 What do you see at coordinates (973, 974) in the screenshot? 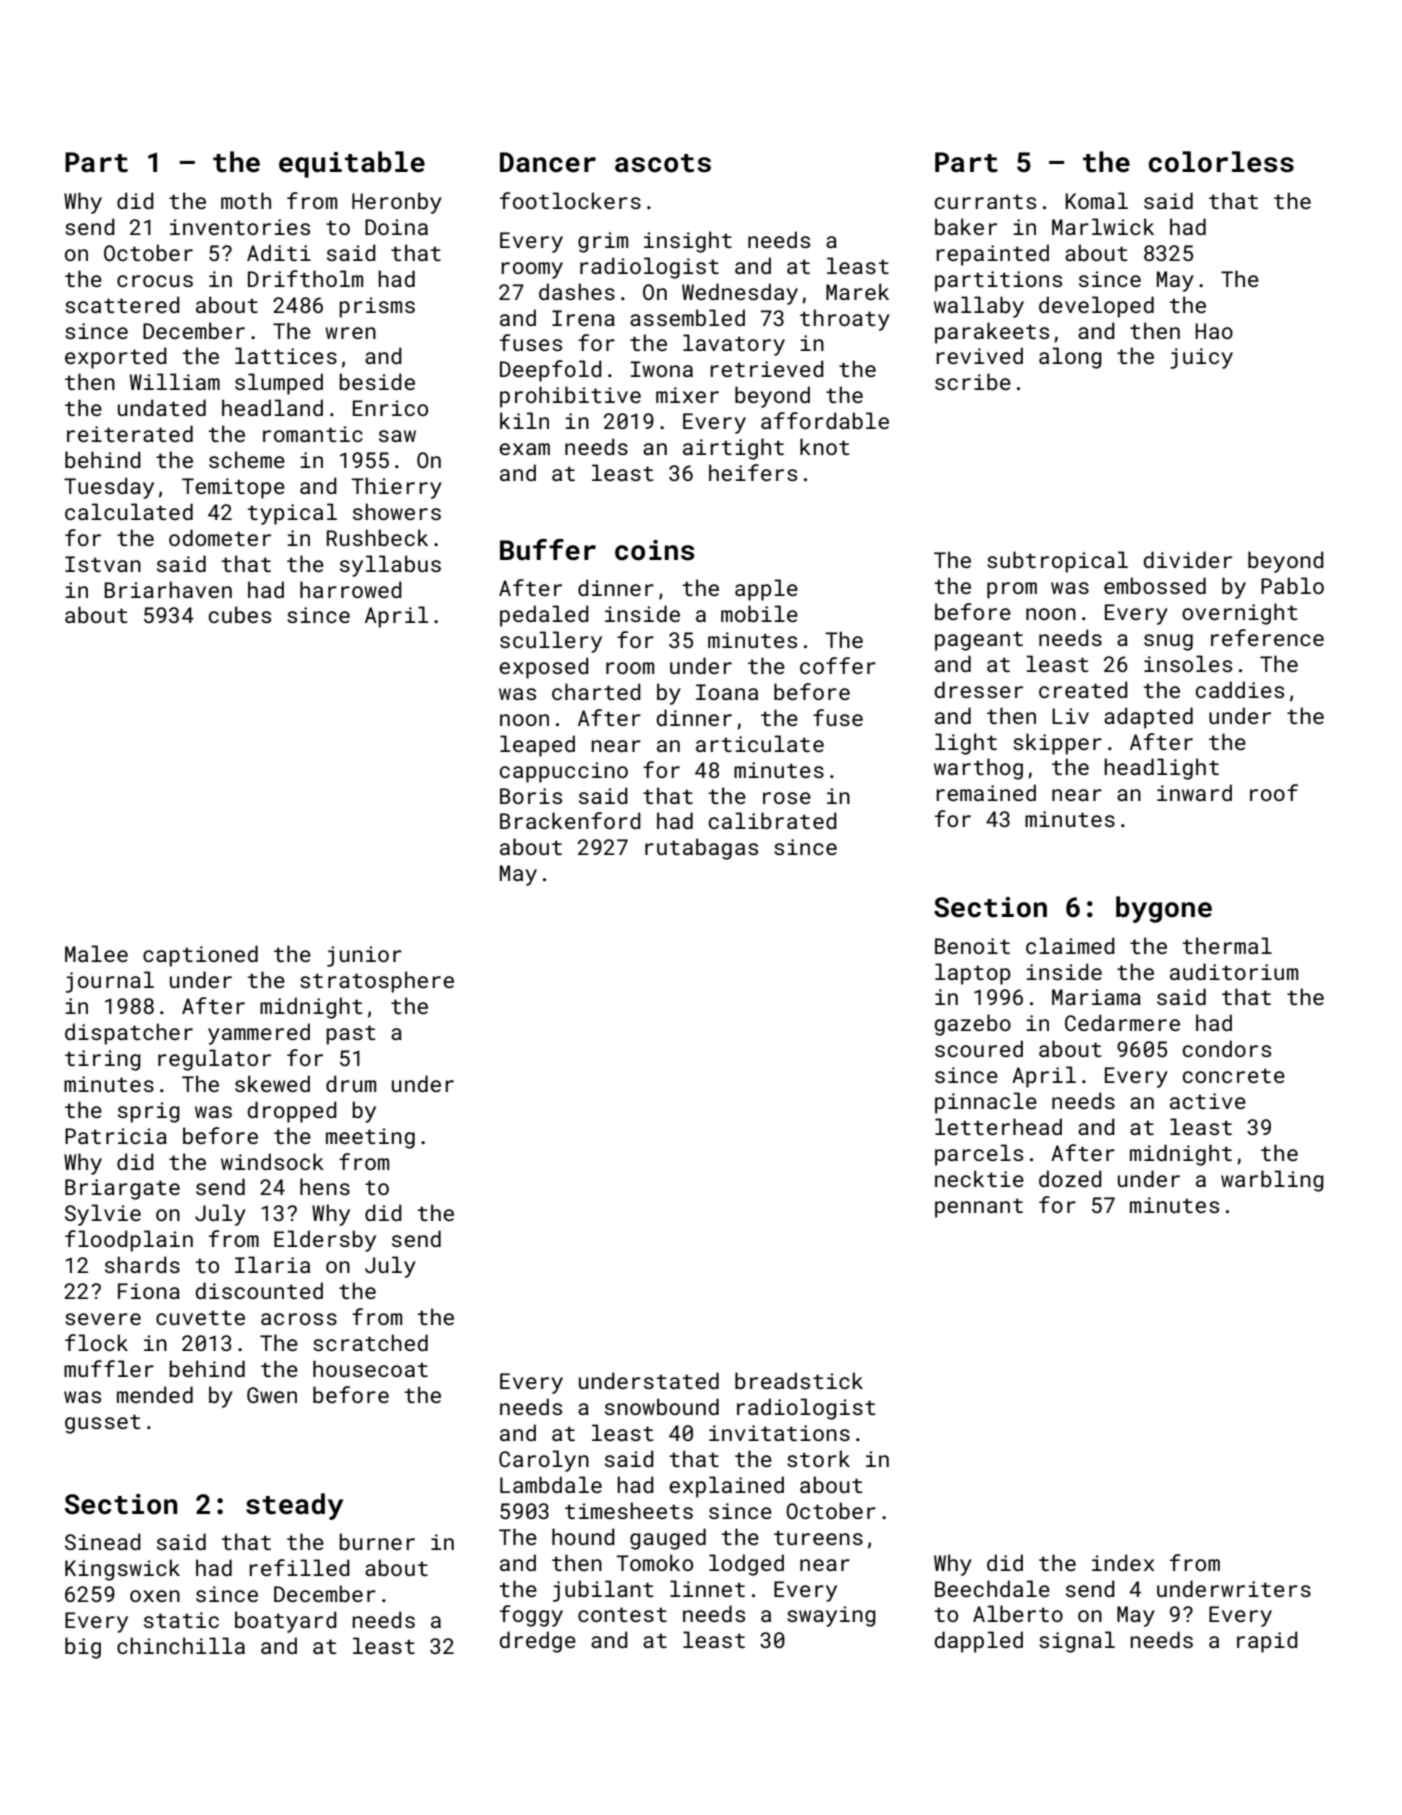
I see `laptop` at bounding box center [973, 974].
